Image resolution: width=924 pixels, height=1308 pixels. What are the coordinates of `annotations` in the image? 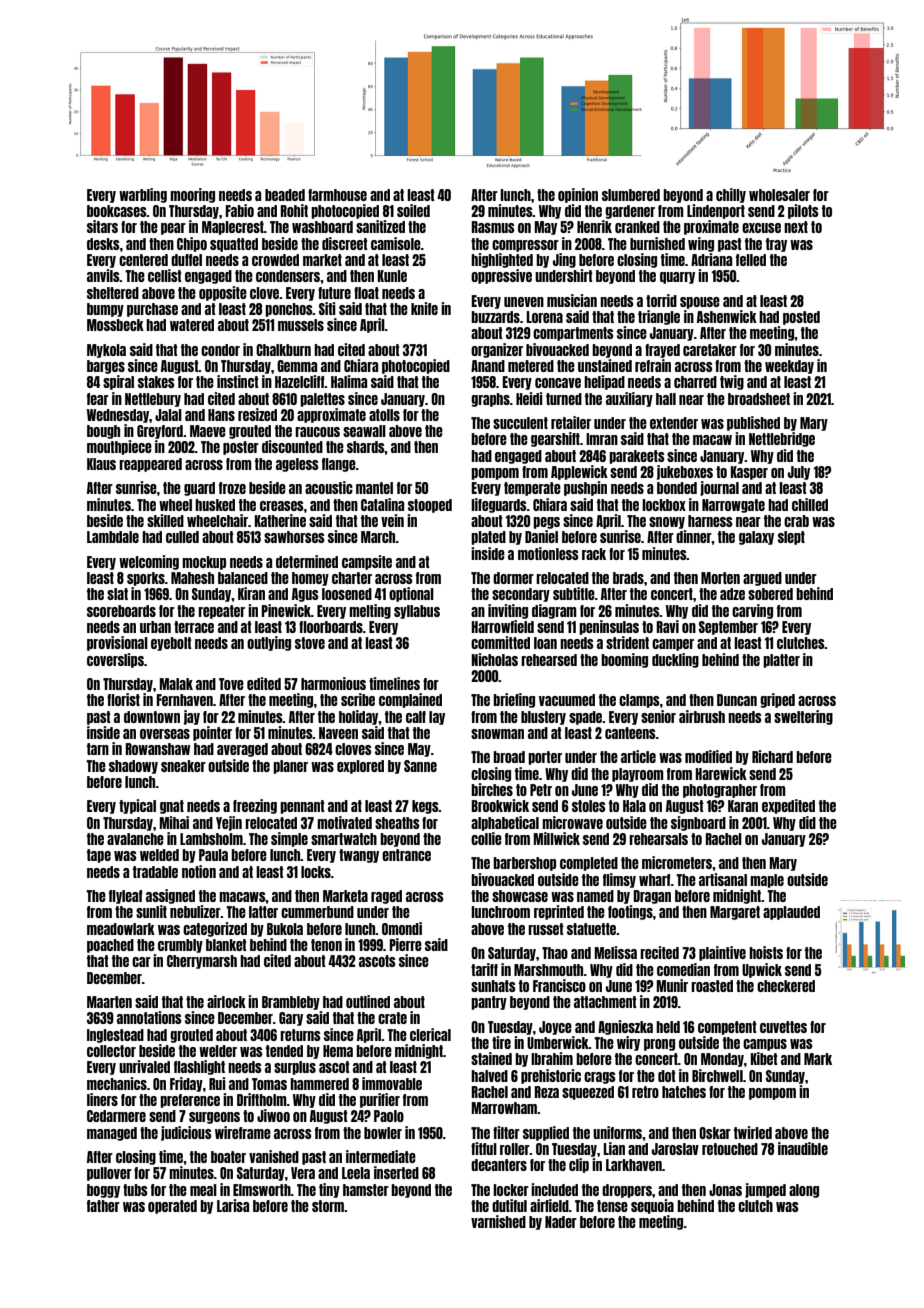 It's located at (149, 1017).
